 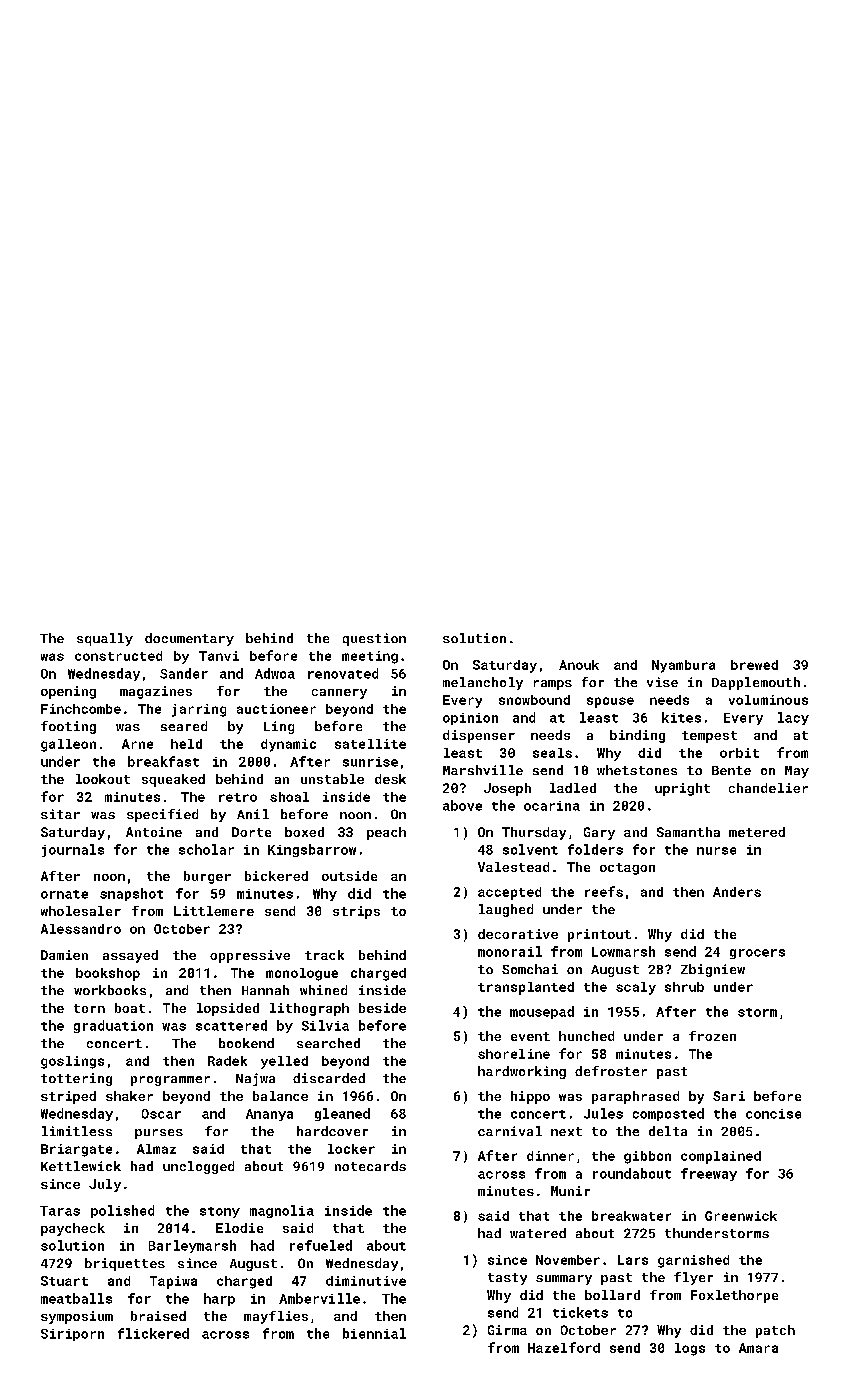 I want to click on grocers, so click(x=757, y=954).
